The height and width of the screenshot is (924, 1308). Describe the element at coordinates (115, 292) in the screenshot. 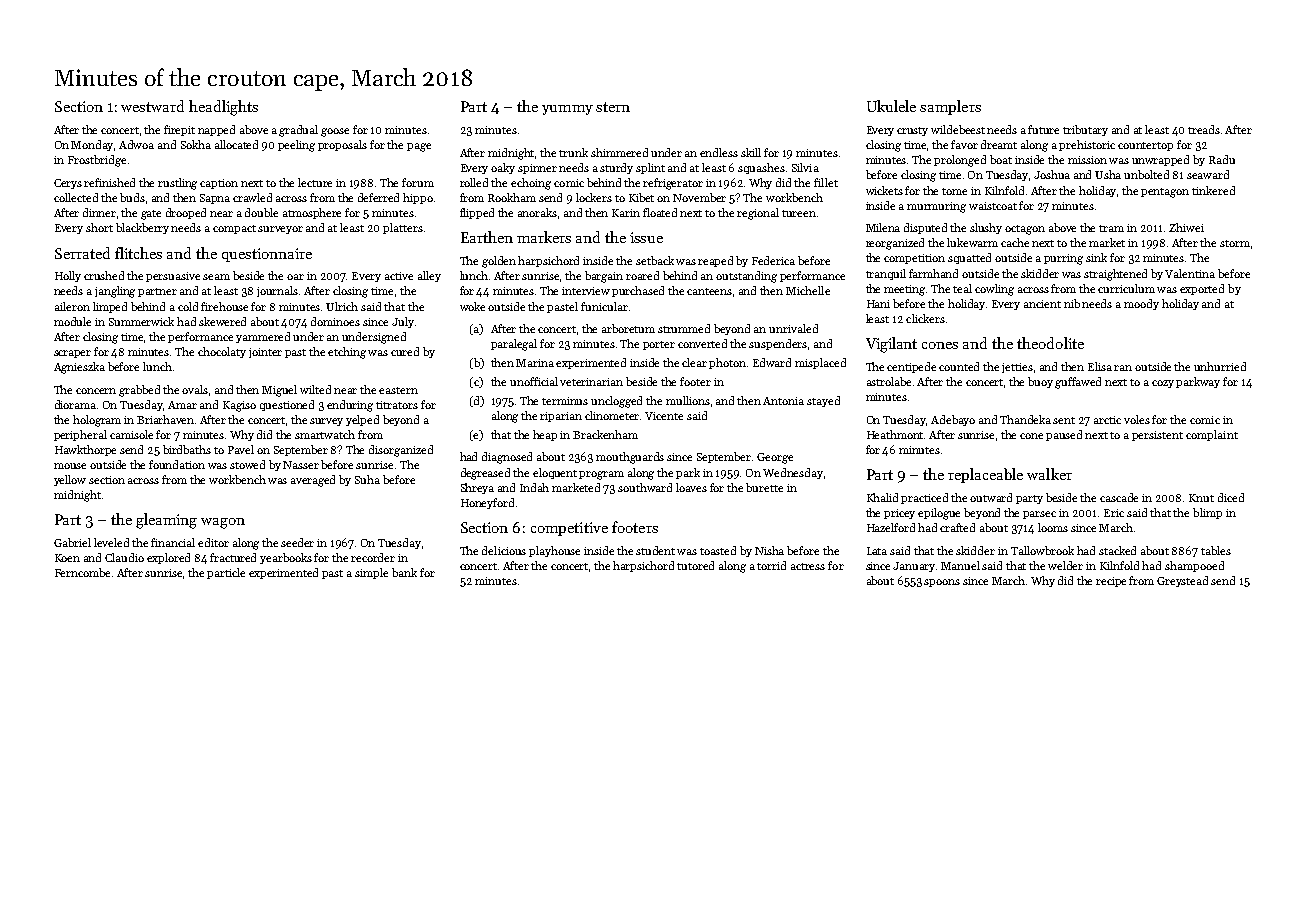

I see `jangling` at that location.
